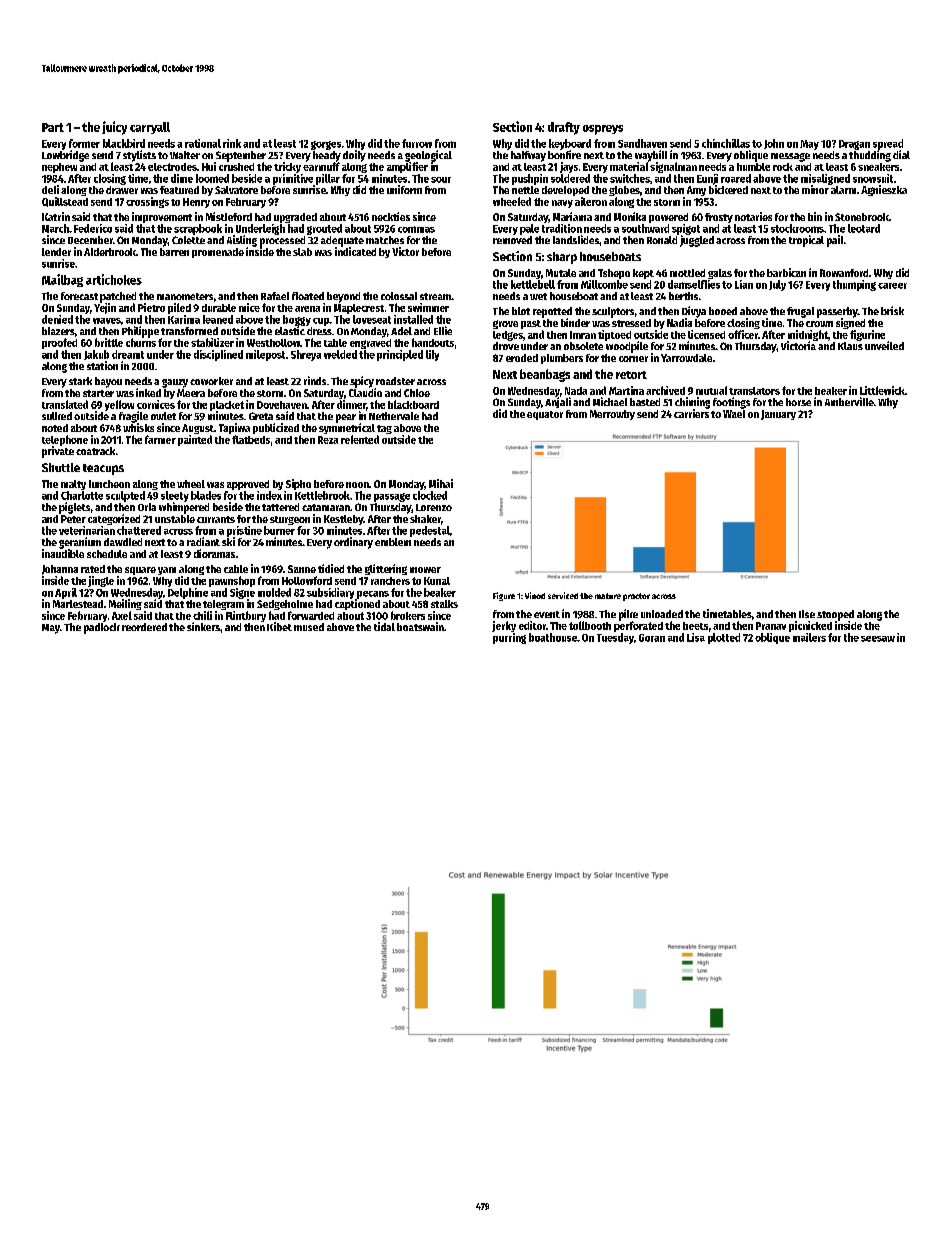  Describe the element at coordinates (298, 484) in the document. I see `Sipho` at that location.
